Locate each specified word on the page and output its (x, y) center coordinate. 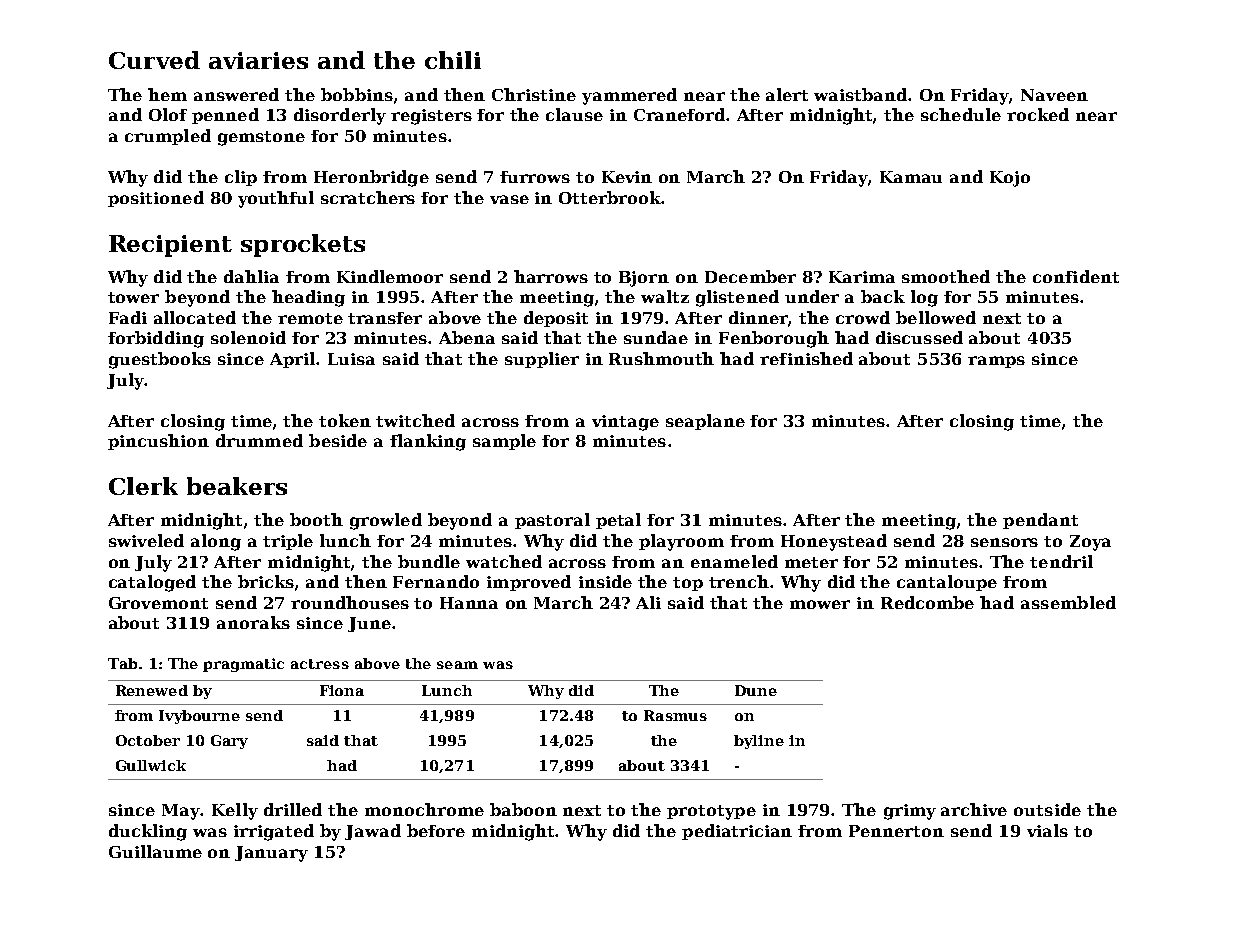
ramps (996, 362)
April (293, 360)
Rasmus (675, 715)
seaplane (705, 422)
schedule (961, 114)
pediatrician (737, 832)
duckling (148, 832)
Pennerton (896, 831)
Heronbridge (371, 178)
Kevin (627, 177)
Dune (756, 690)
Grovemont (158, 603)
